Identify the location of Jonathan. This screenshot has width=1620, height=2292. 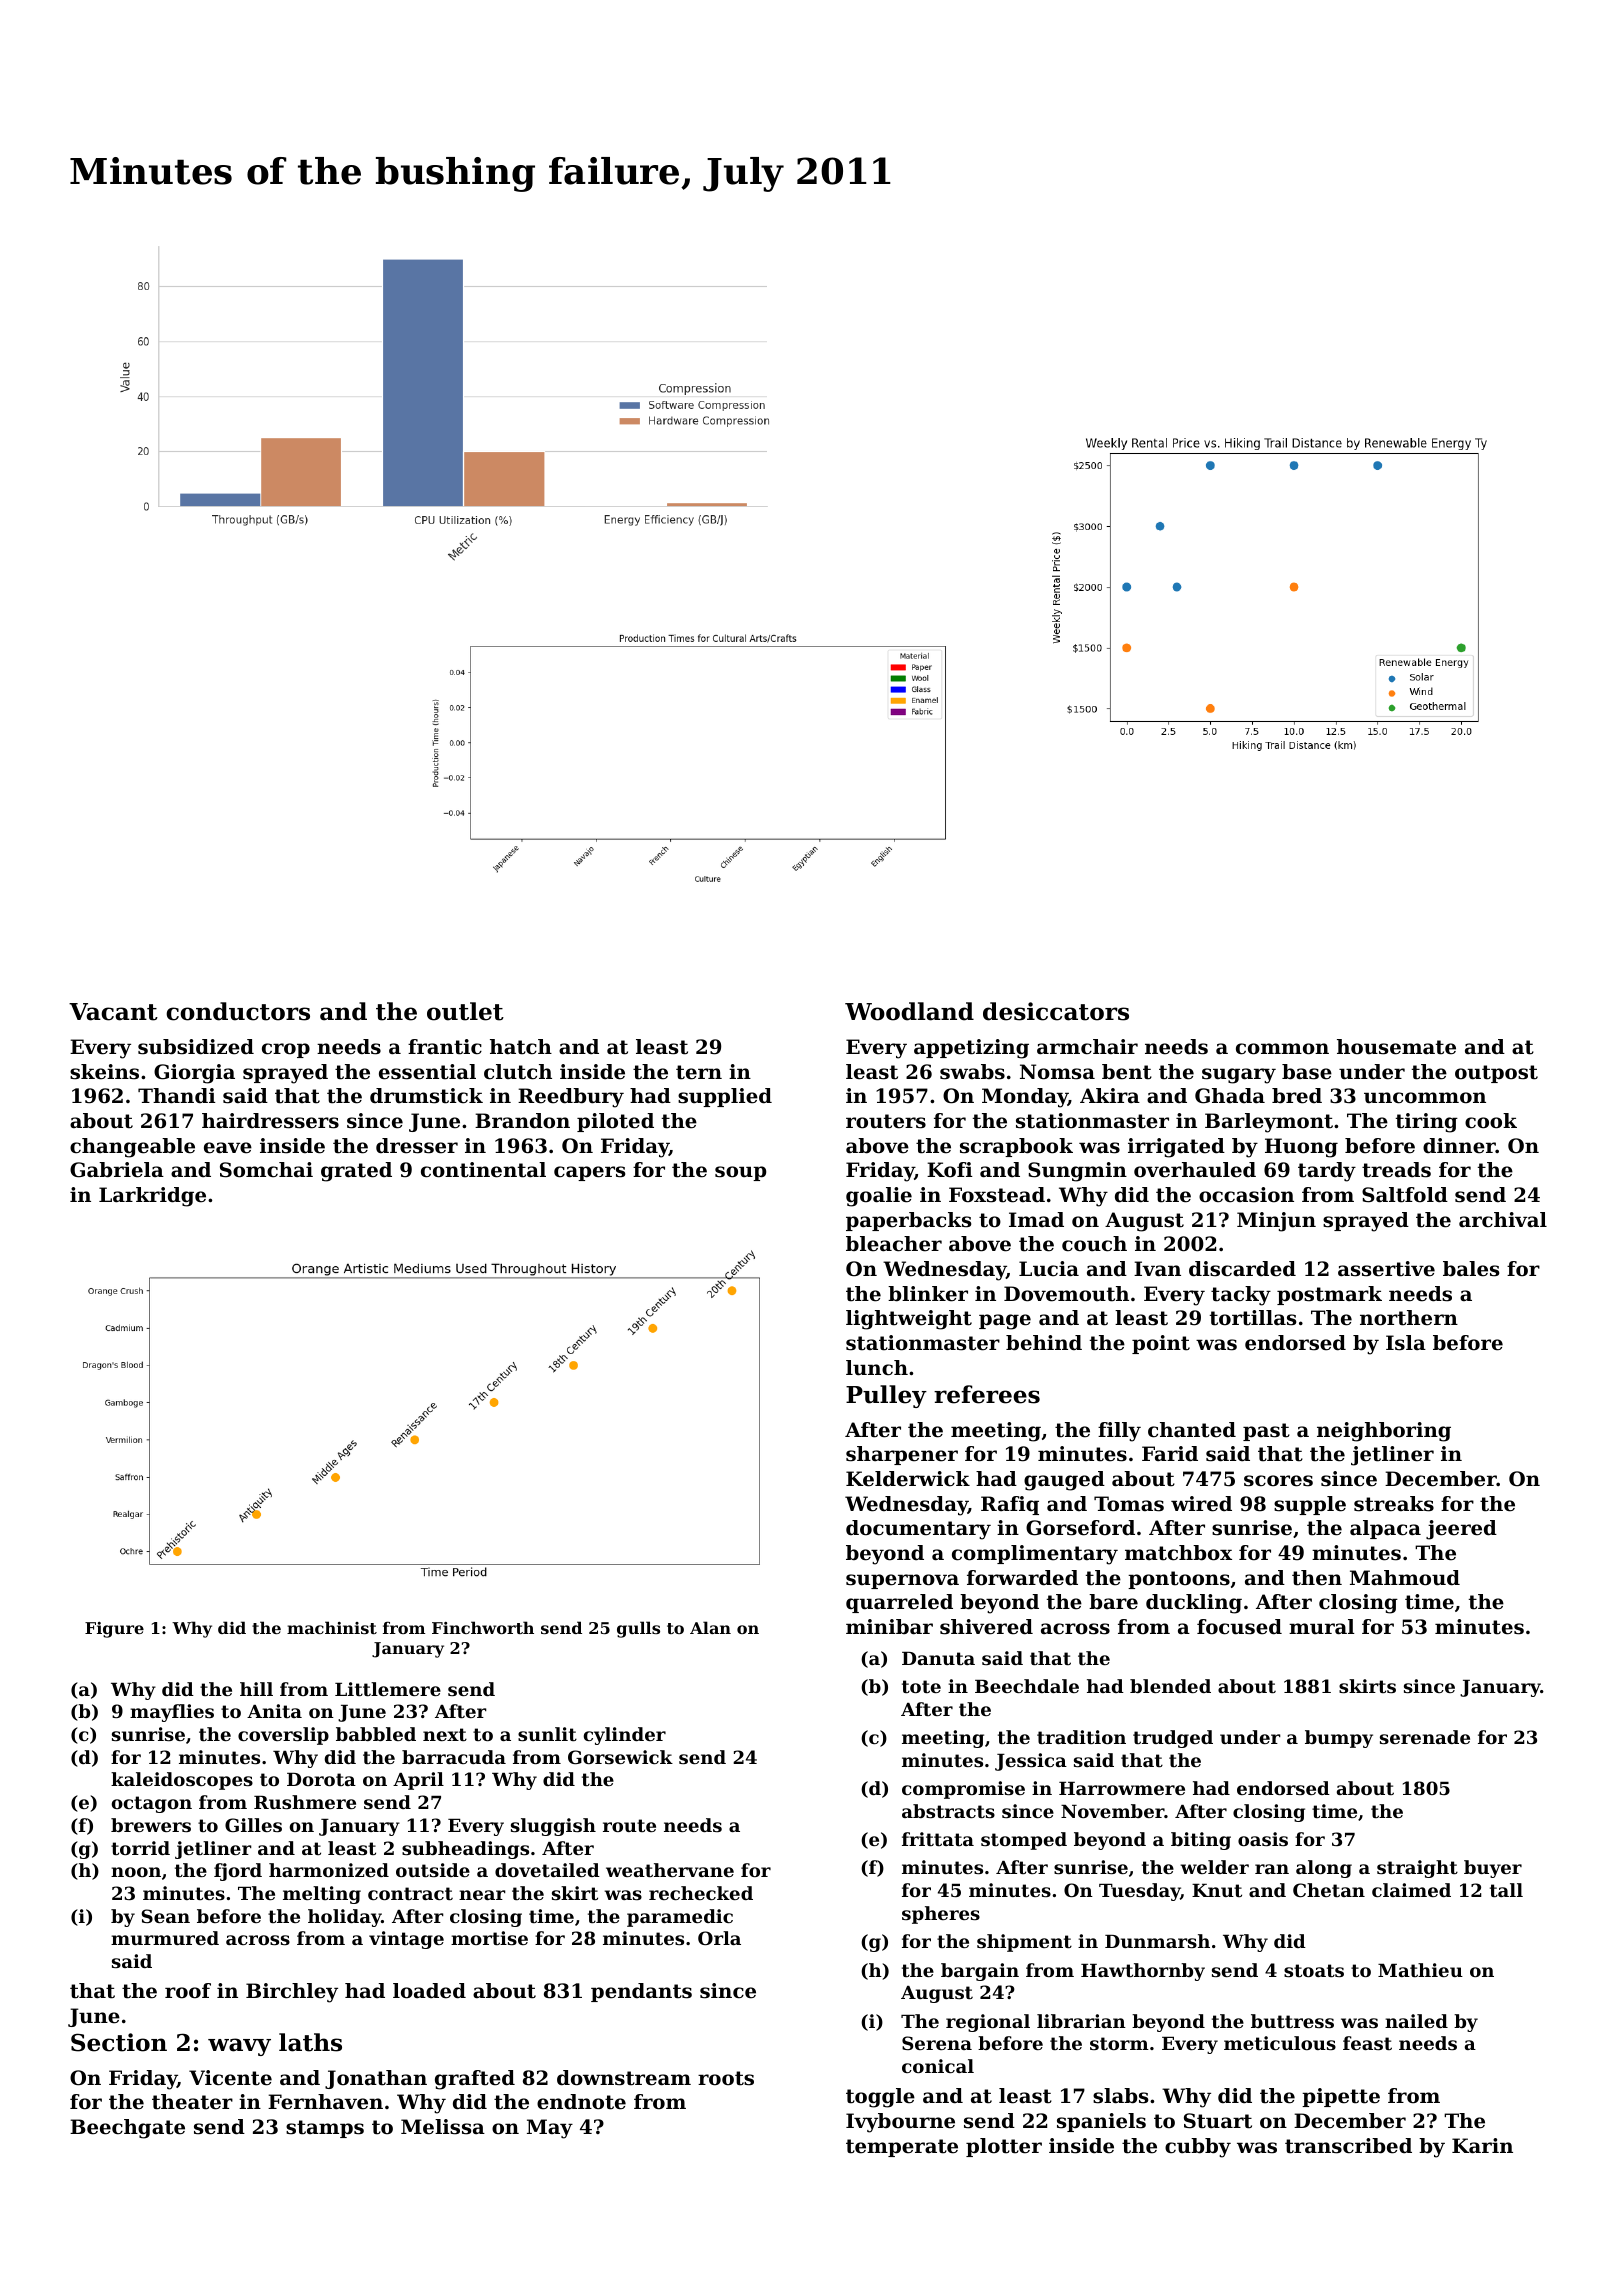
(376, 2079).
